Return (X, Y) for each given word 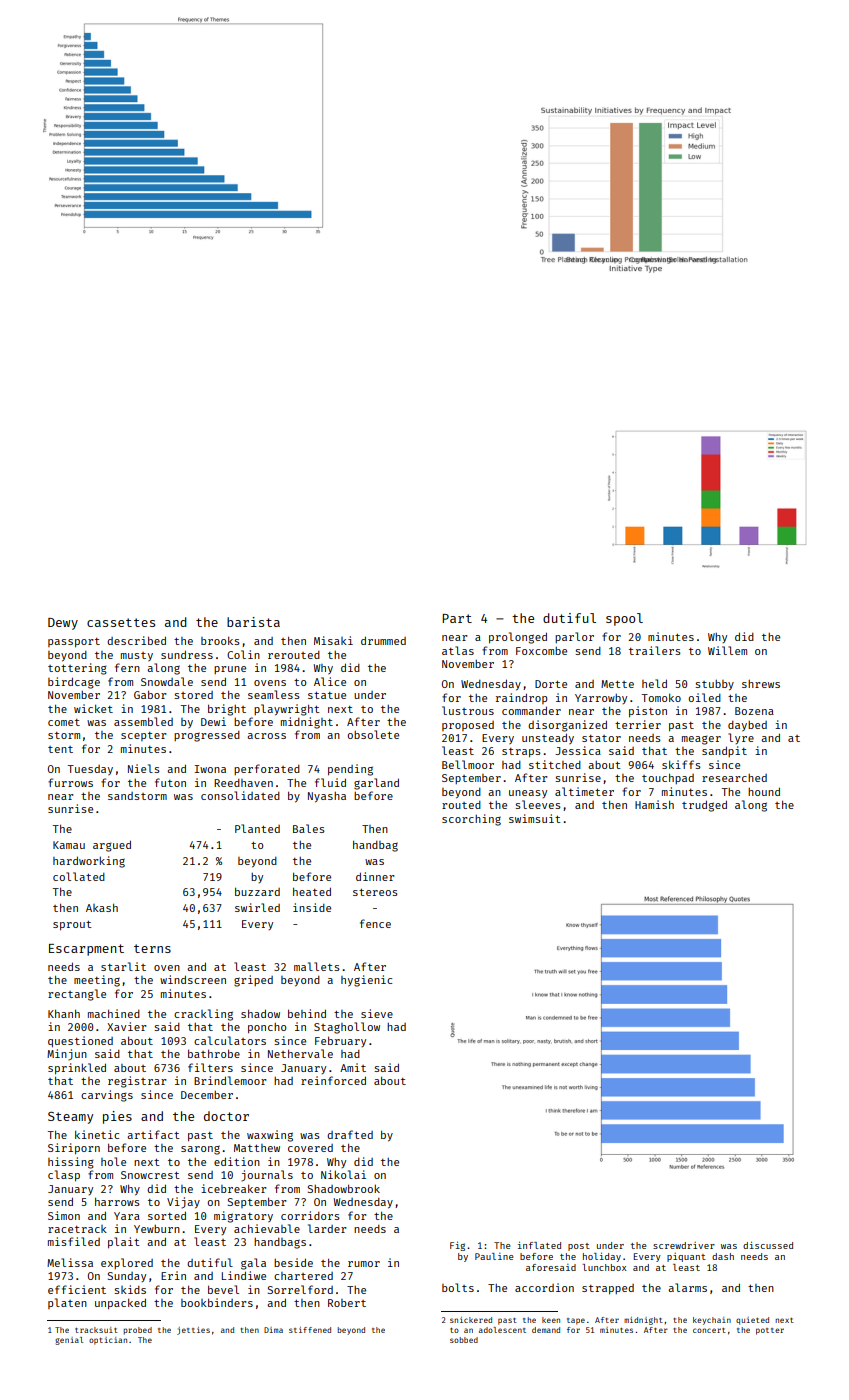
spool (624, 619)
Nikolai (343, 1174)
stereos (375, 892)
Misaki (333, 640)
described (136, 640)
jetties (193, 1331)
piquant (686, 1257)
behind (307, 1013)
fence (375, 923)
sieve (377, 1013)
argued (112, 846)
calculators (230, 1040)
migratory (243, 1217)
